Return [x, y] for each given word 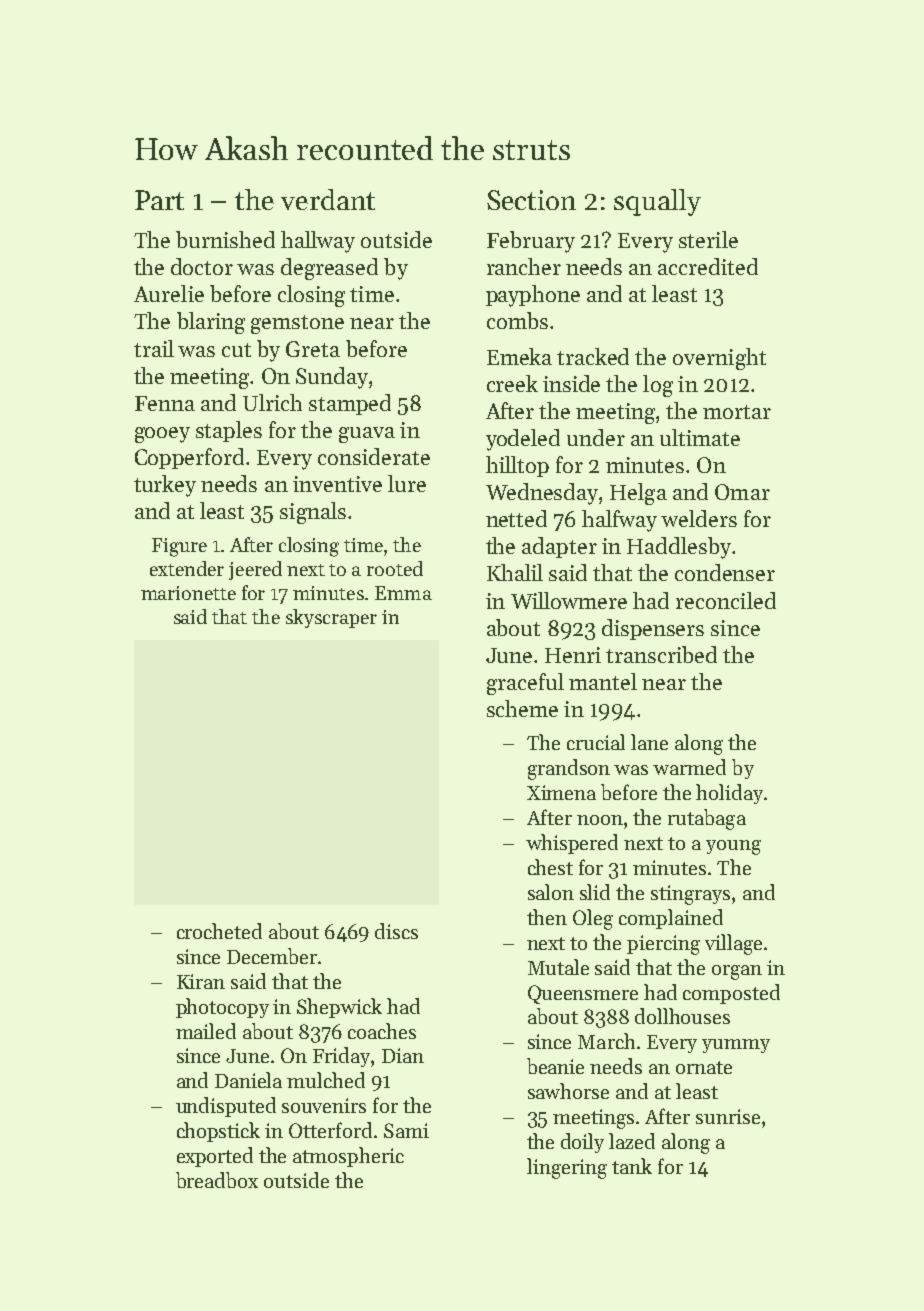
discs [396, 931]
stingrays [690, 895]
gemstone [297, 324]
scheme [522, 708]
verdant [328, 199]
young [733, 847]
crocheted [219, 931]
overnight [719, 359]
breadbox [217, 1180]
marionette [188, 593]
